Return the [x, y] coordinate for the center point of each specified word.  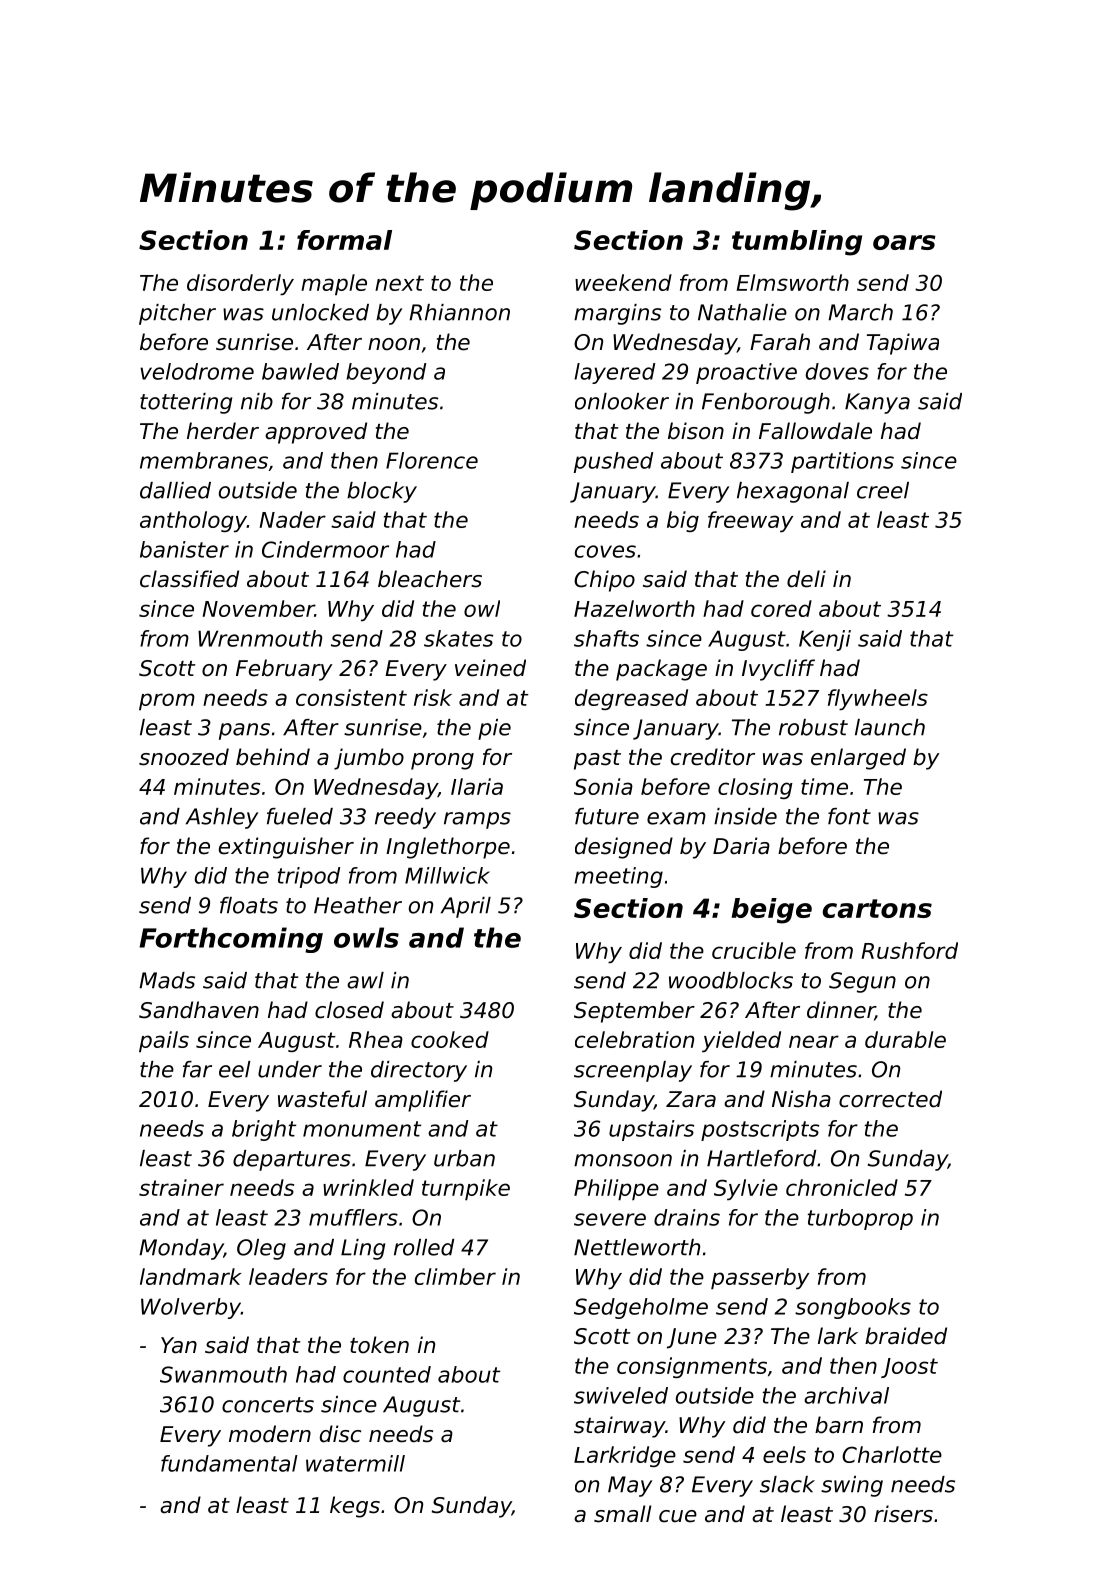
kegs [355, 1507]
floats [249, 905]
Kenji [825, 640]
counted [387, 1374]
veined [490, 668]
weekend [623, 282]
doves [837, 371]
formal [344, 240]
